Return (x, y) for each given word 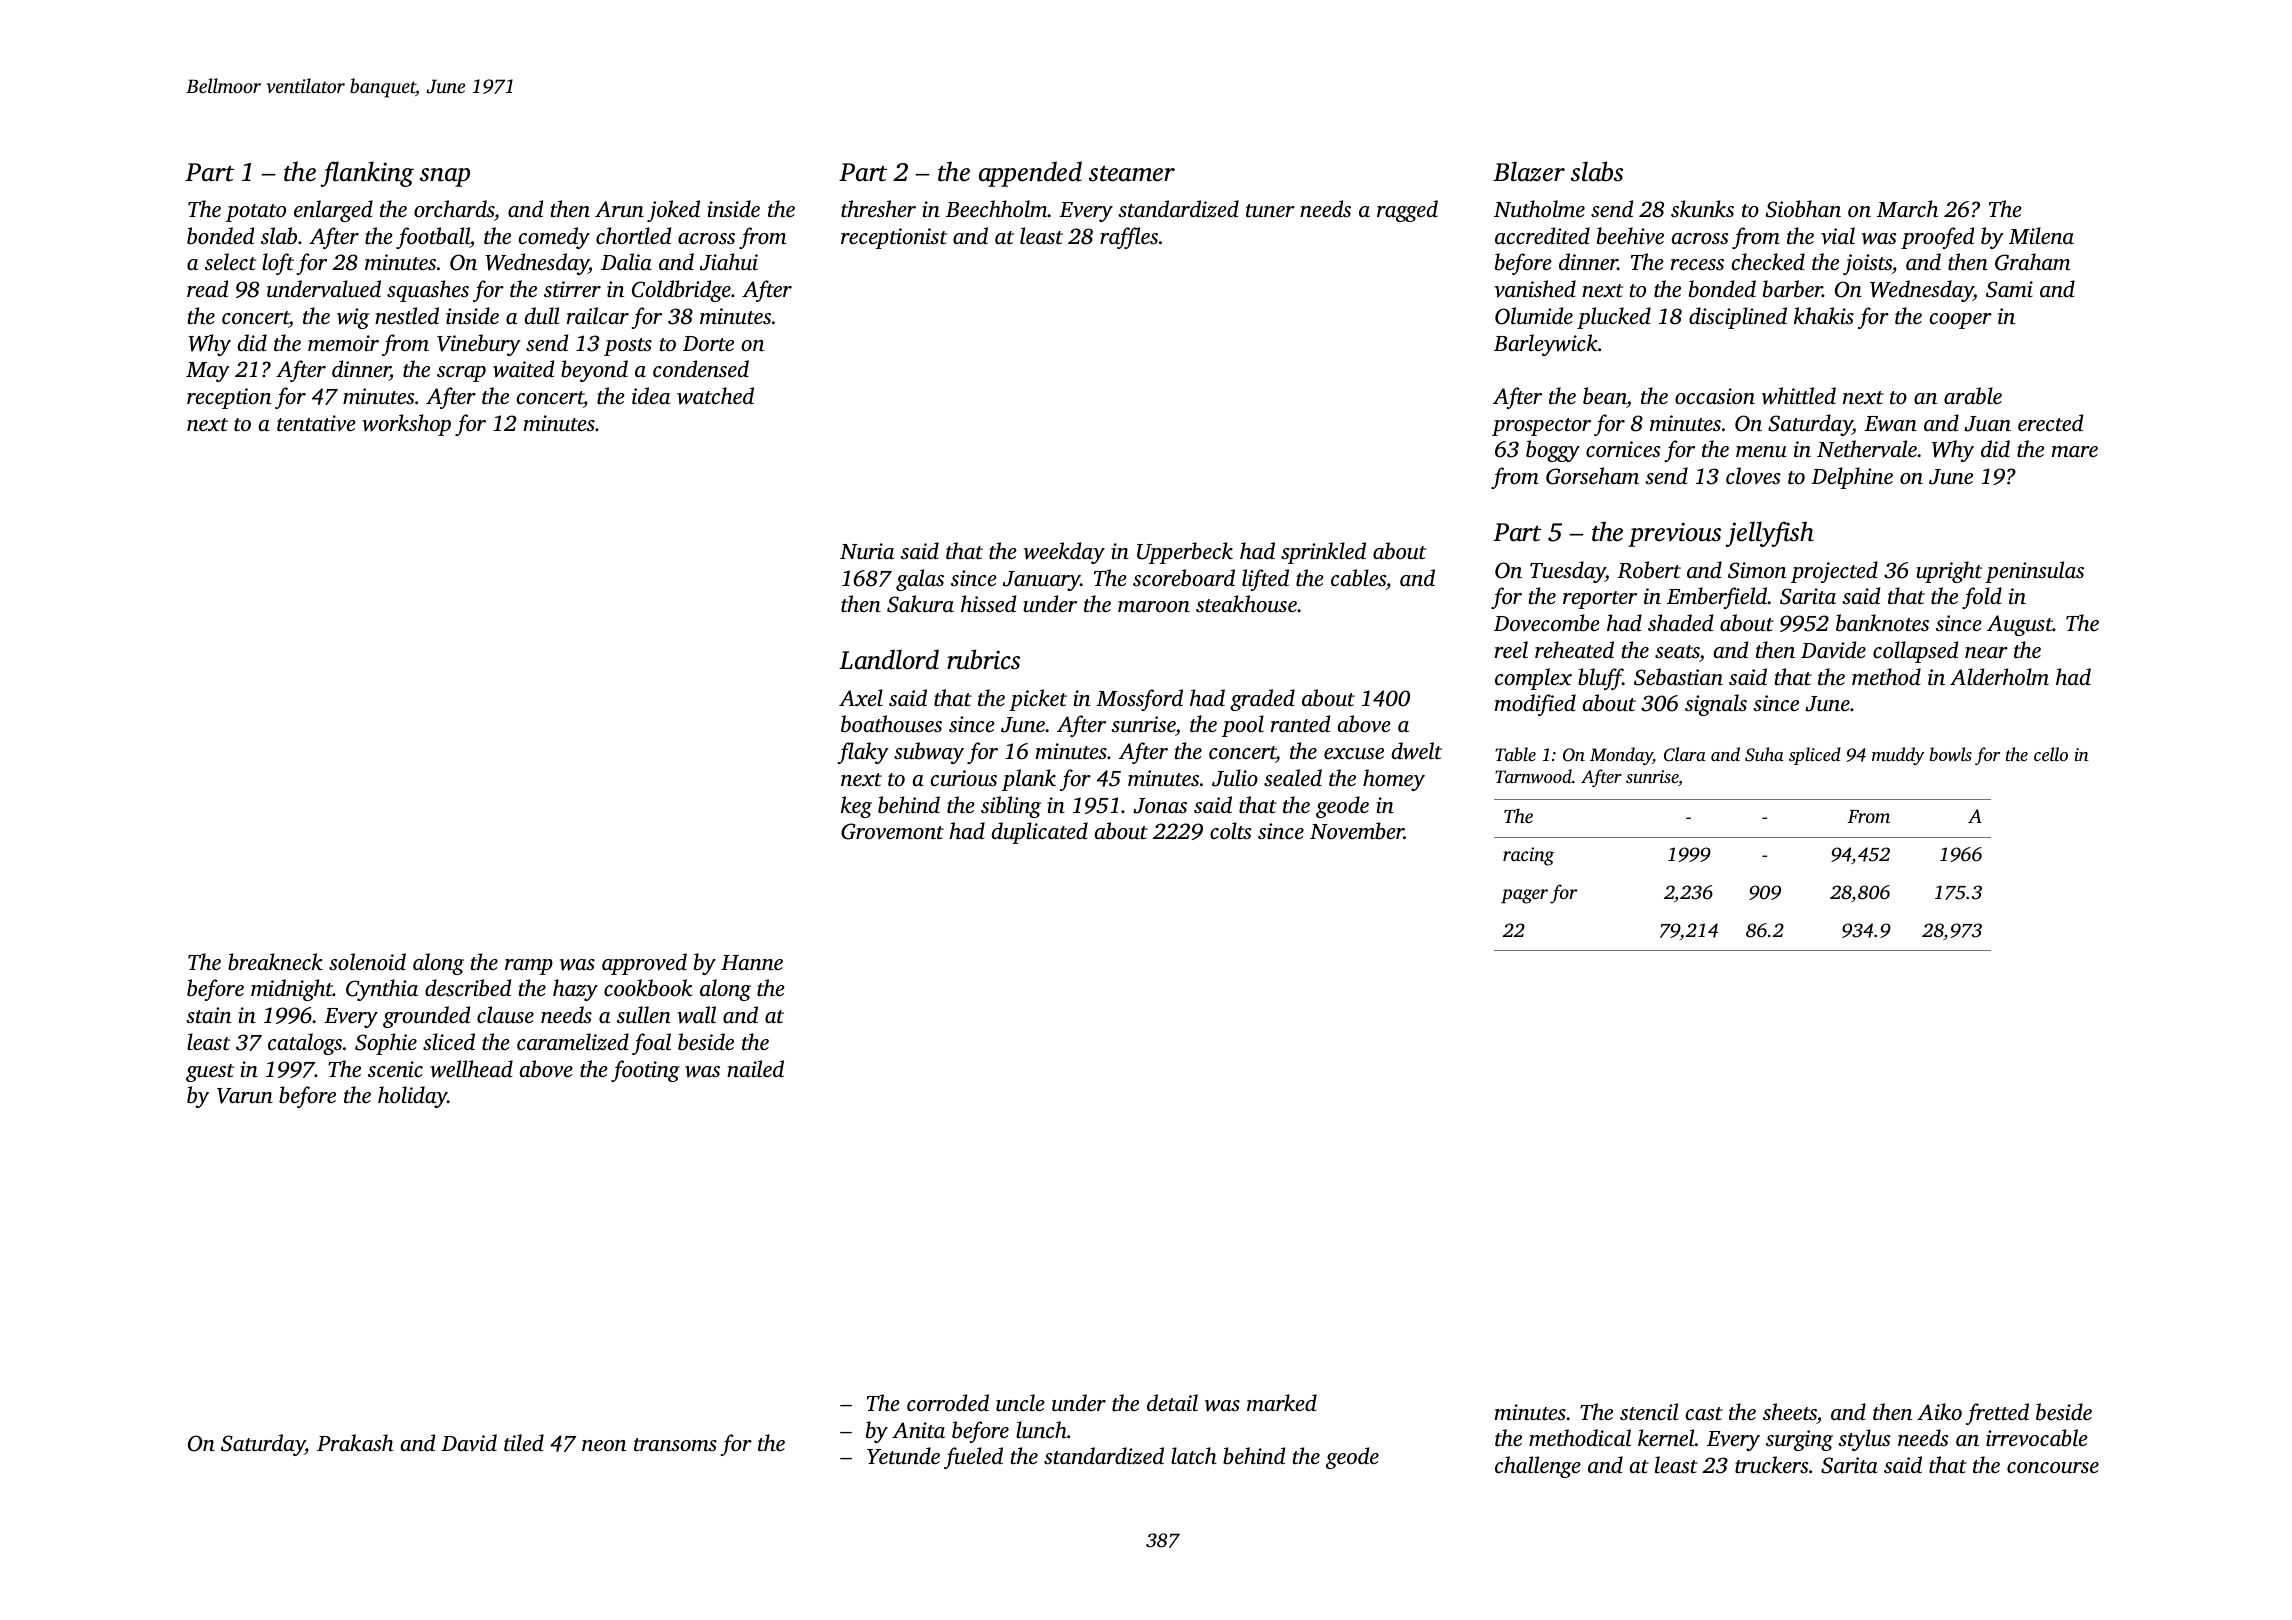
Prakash (355, 1442)
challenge (1538, 1467)
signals (1716, 705)
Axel (861, 697)
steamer (1132, 174)
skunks (1702, 208)
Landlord (889, 659)
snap (445, 177)
